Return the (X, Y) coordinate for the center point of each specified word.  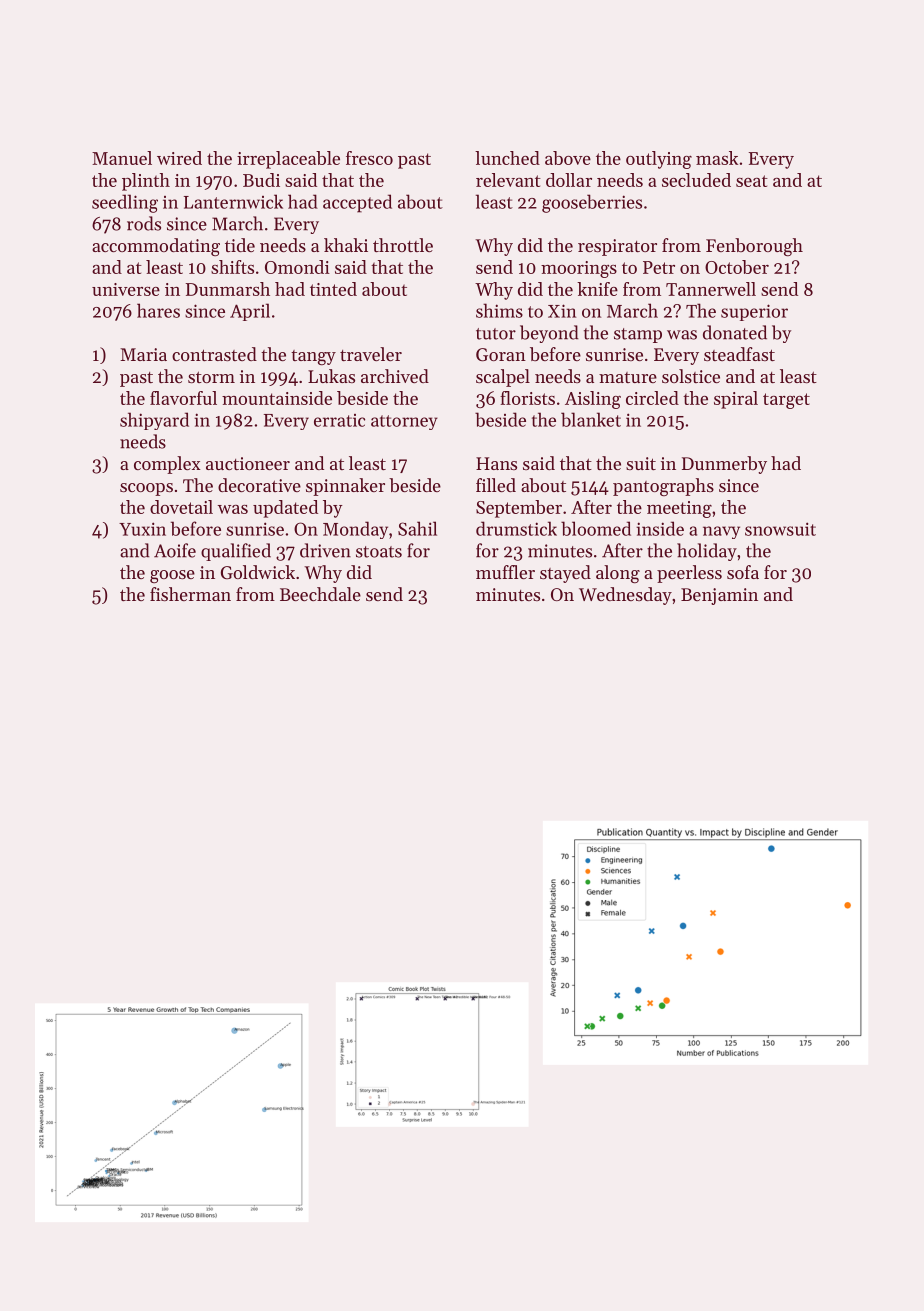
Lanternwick (233, 201)
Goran (501, 355)
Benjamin (719, 596)
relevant (508, 180)
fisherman (190, 594)
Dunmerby (724, 465)
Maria (143, 354)
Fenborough (754, 247)
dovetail (181, 507)
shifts (232, 267)
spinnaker (345, 487)
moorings (579, 269)
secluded (696, 180)
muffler (505, 572)
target (786, 401)
